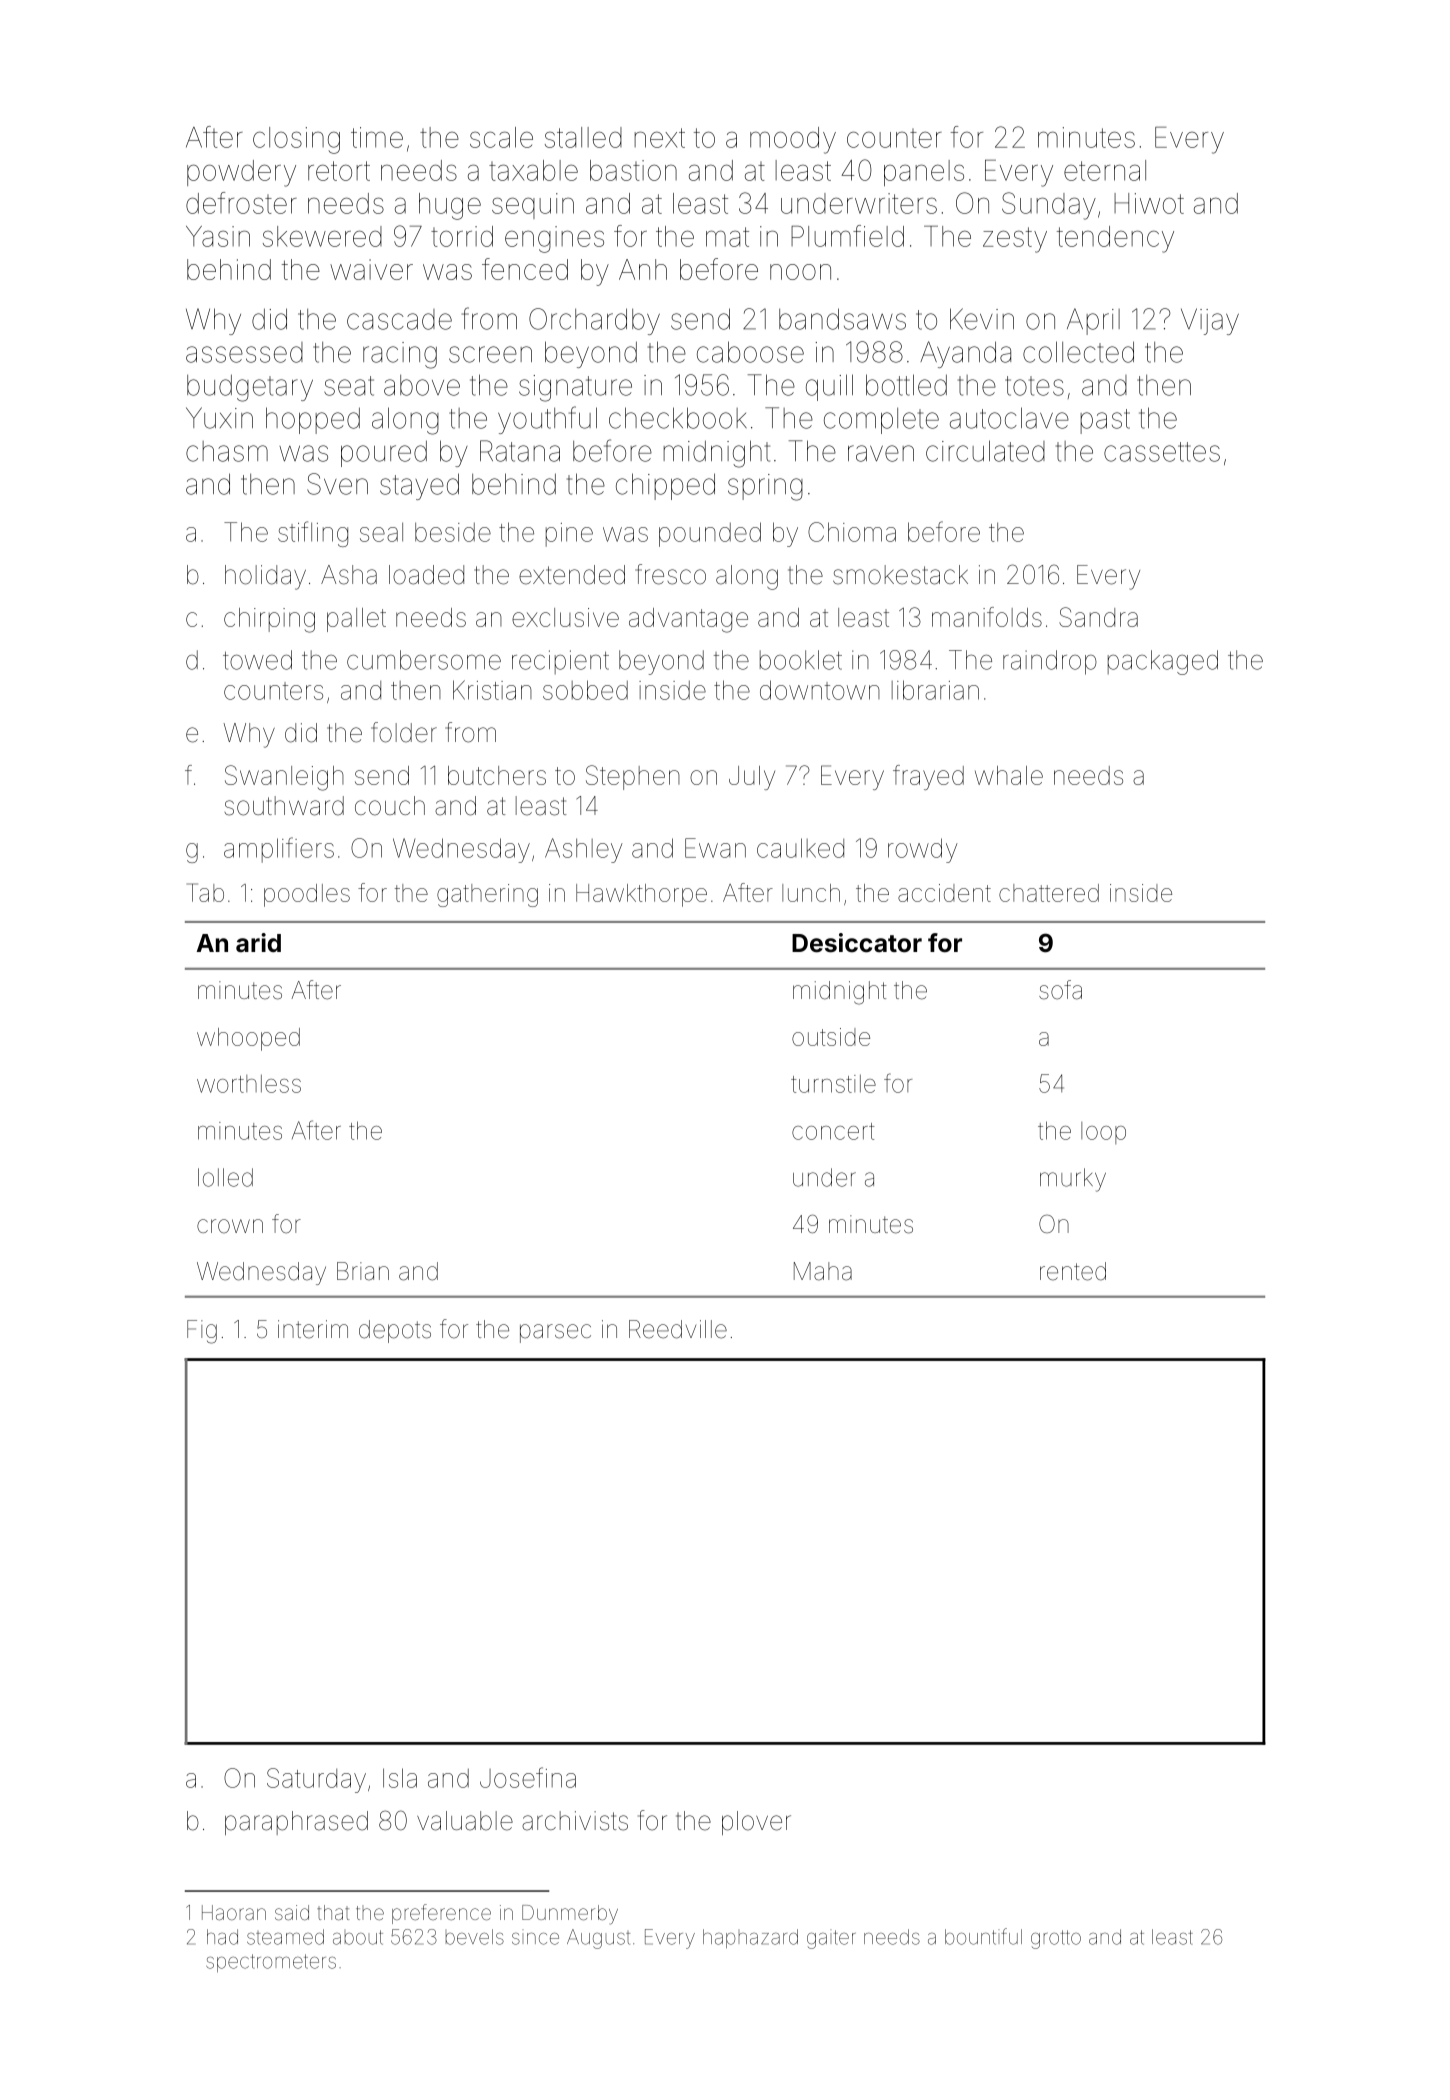 This document has height=2100, width=1450. What do you see at coordinates (227, 451) in the document?
I see `chasm` at bounding box center [227, 451].
